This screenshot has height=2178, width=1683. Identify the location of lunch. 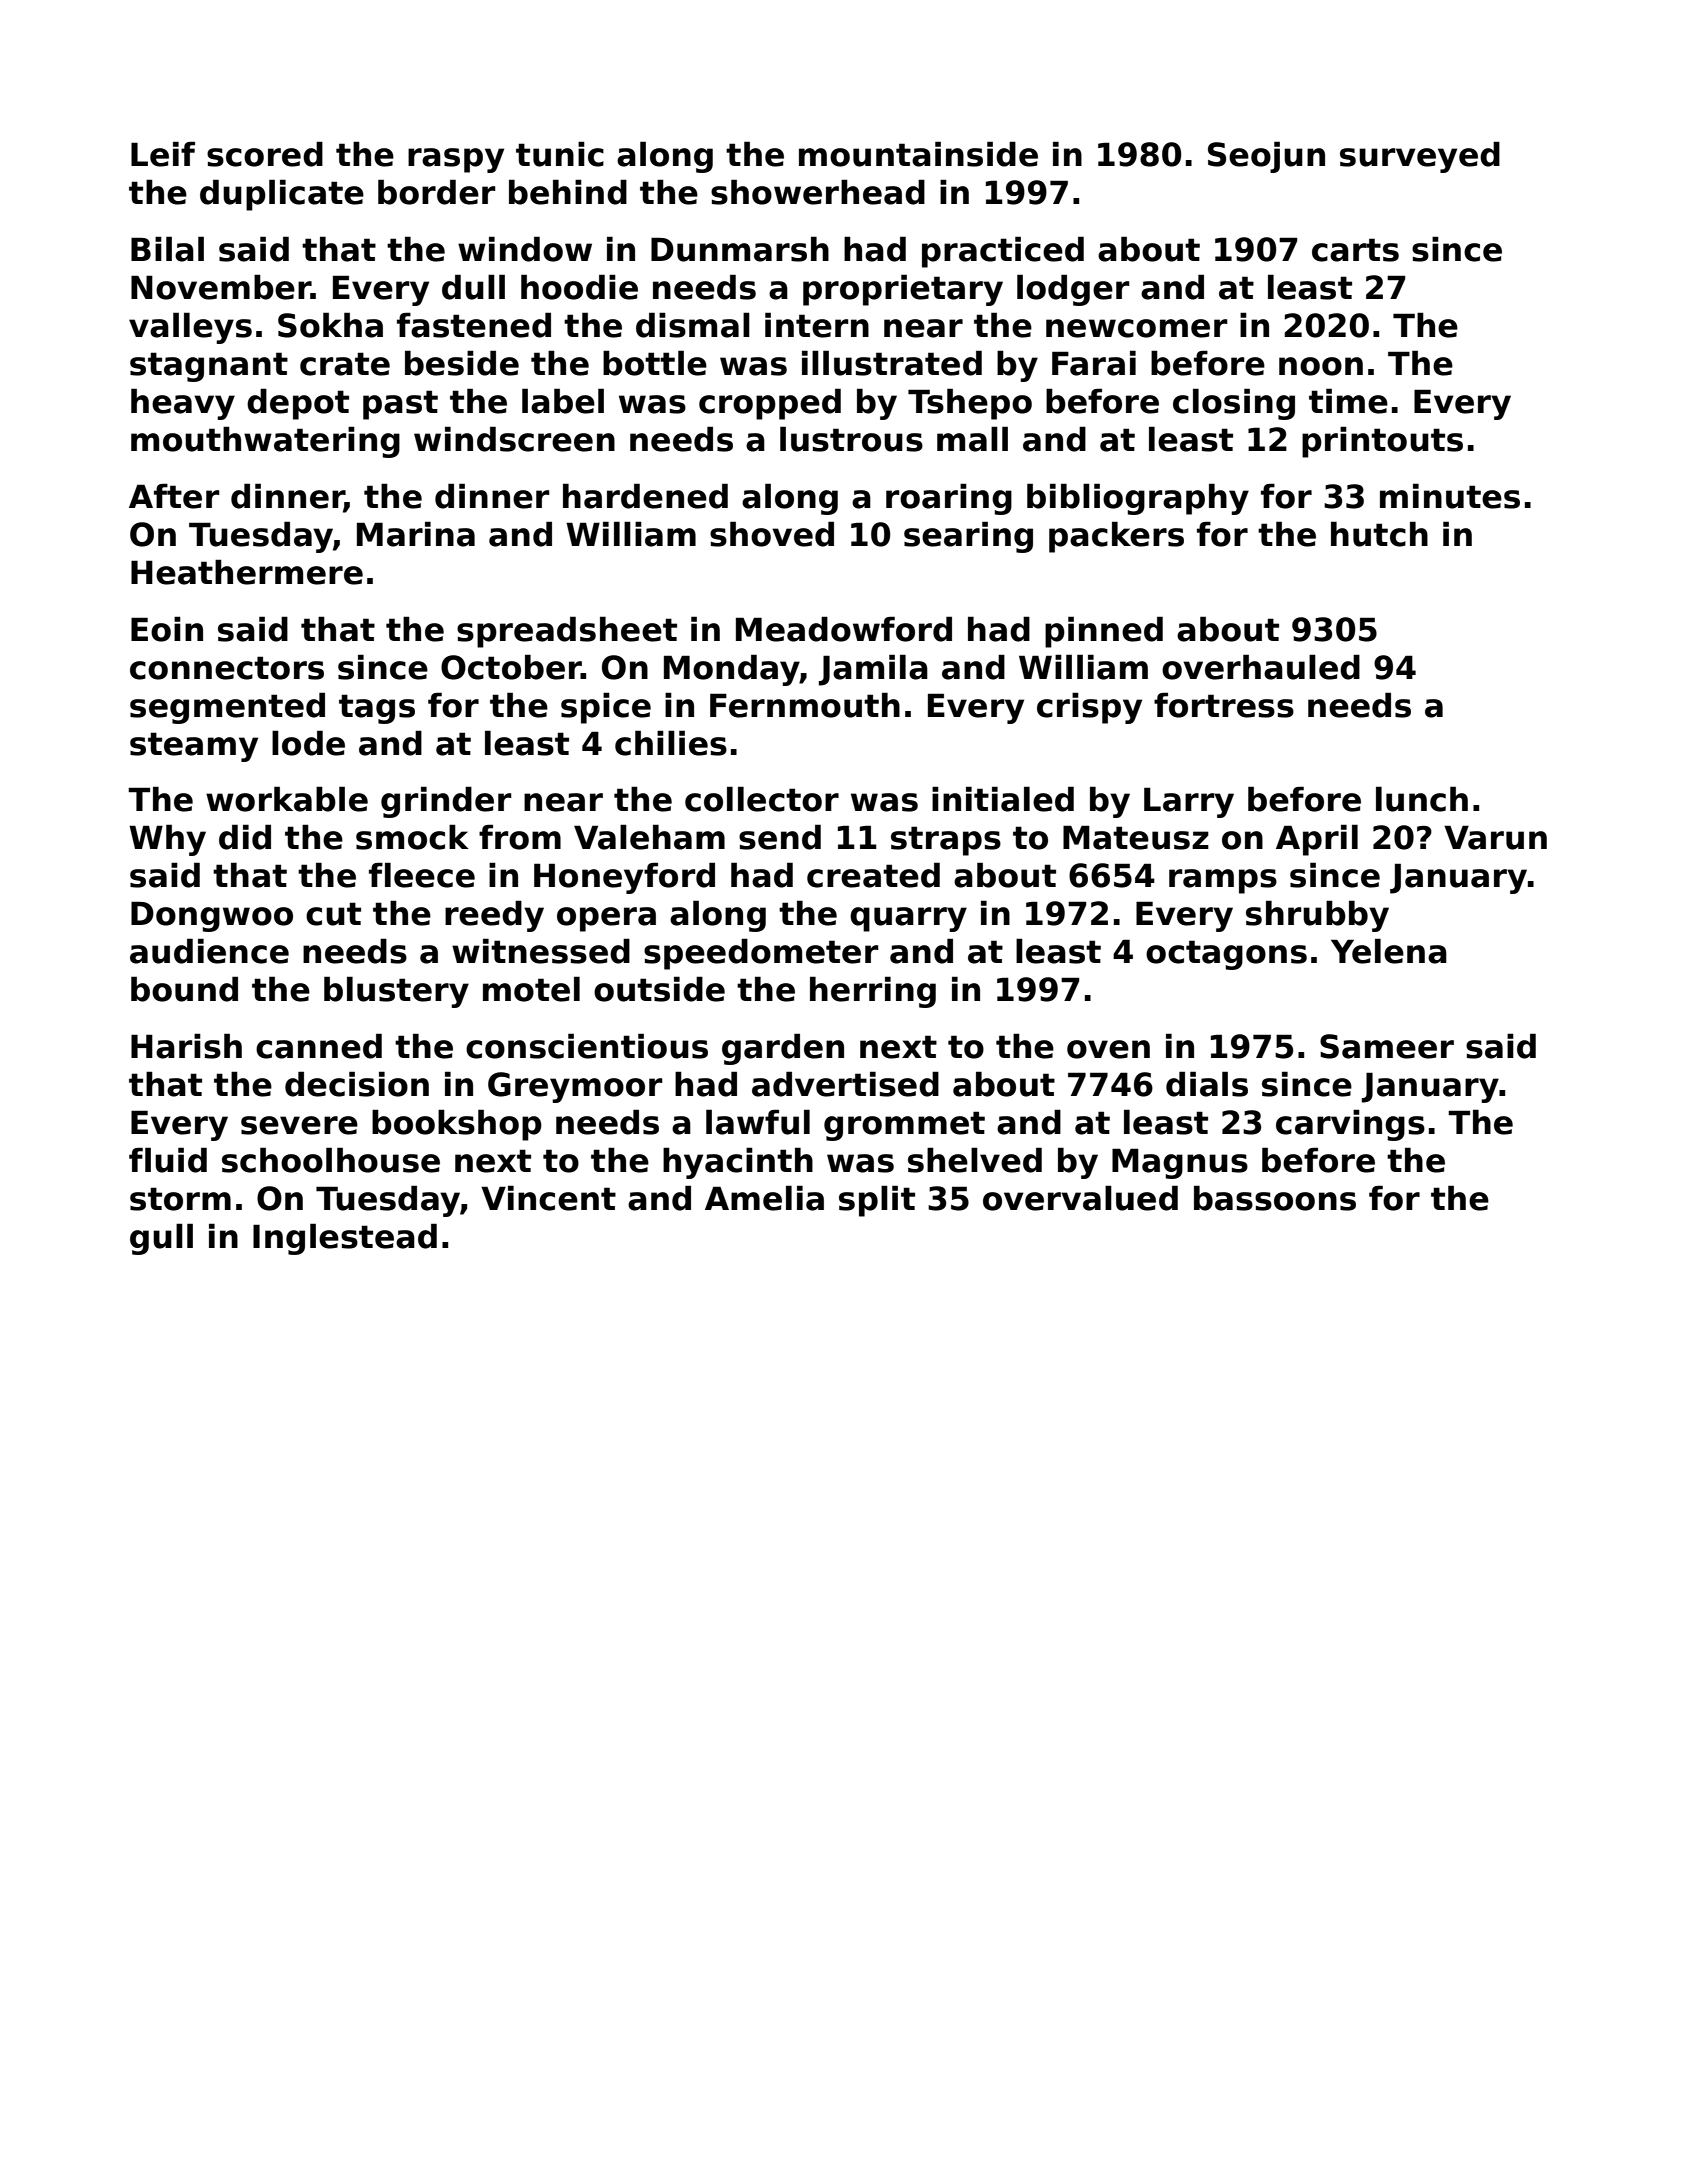
(1422, 799).
